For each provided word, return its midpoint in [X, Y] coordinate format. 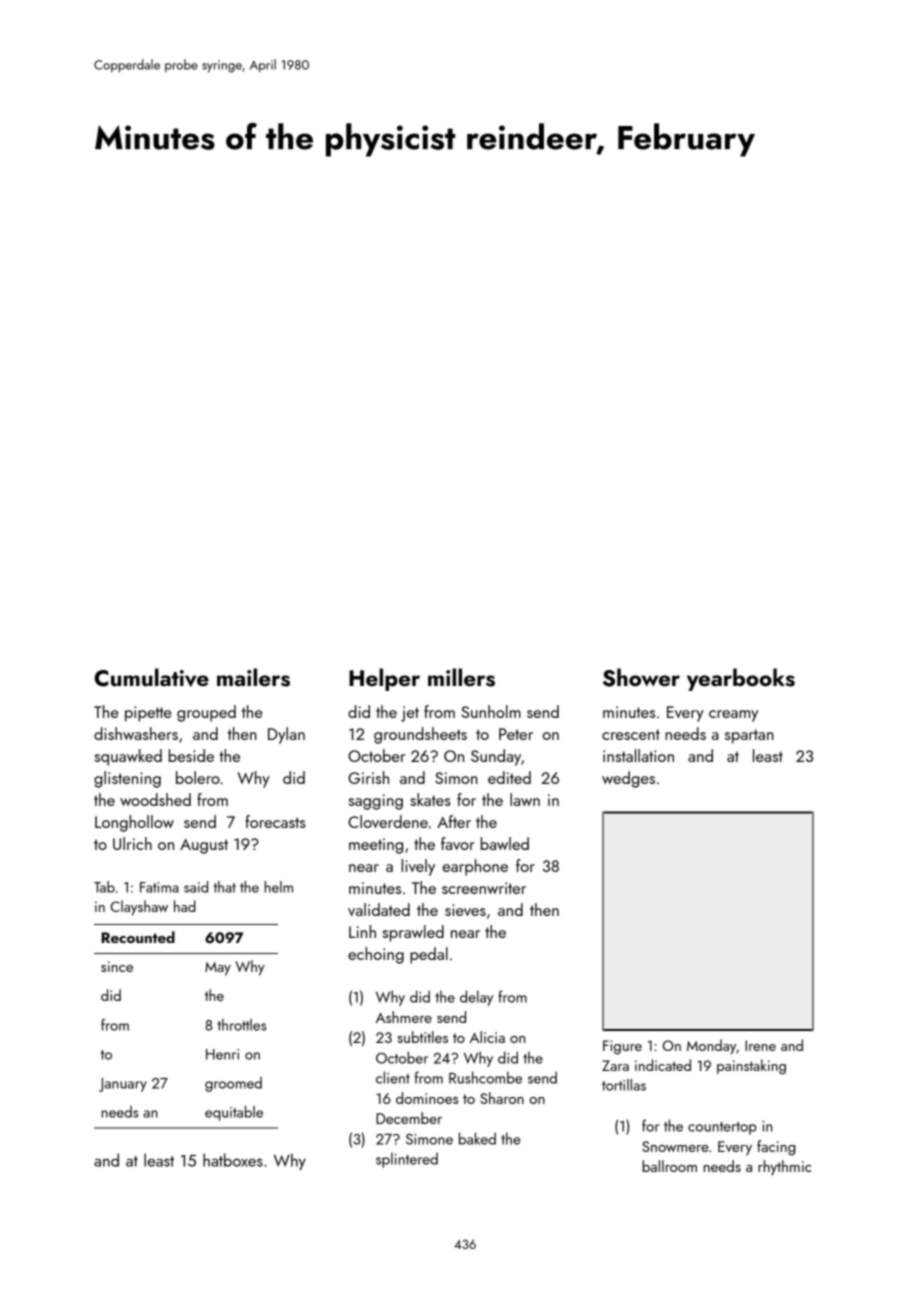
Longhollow [134, 823]
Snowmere [675, 1146]
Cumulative [152, 677]
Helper [384, 679]
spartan [749, 736]
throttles [242, 1025]
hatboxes [233, 1160]
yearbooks [741, 679]
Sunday [496, 757]
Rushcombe [485, 1077]
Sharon [502, 1098]
